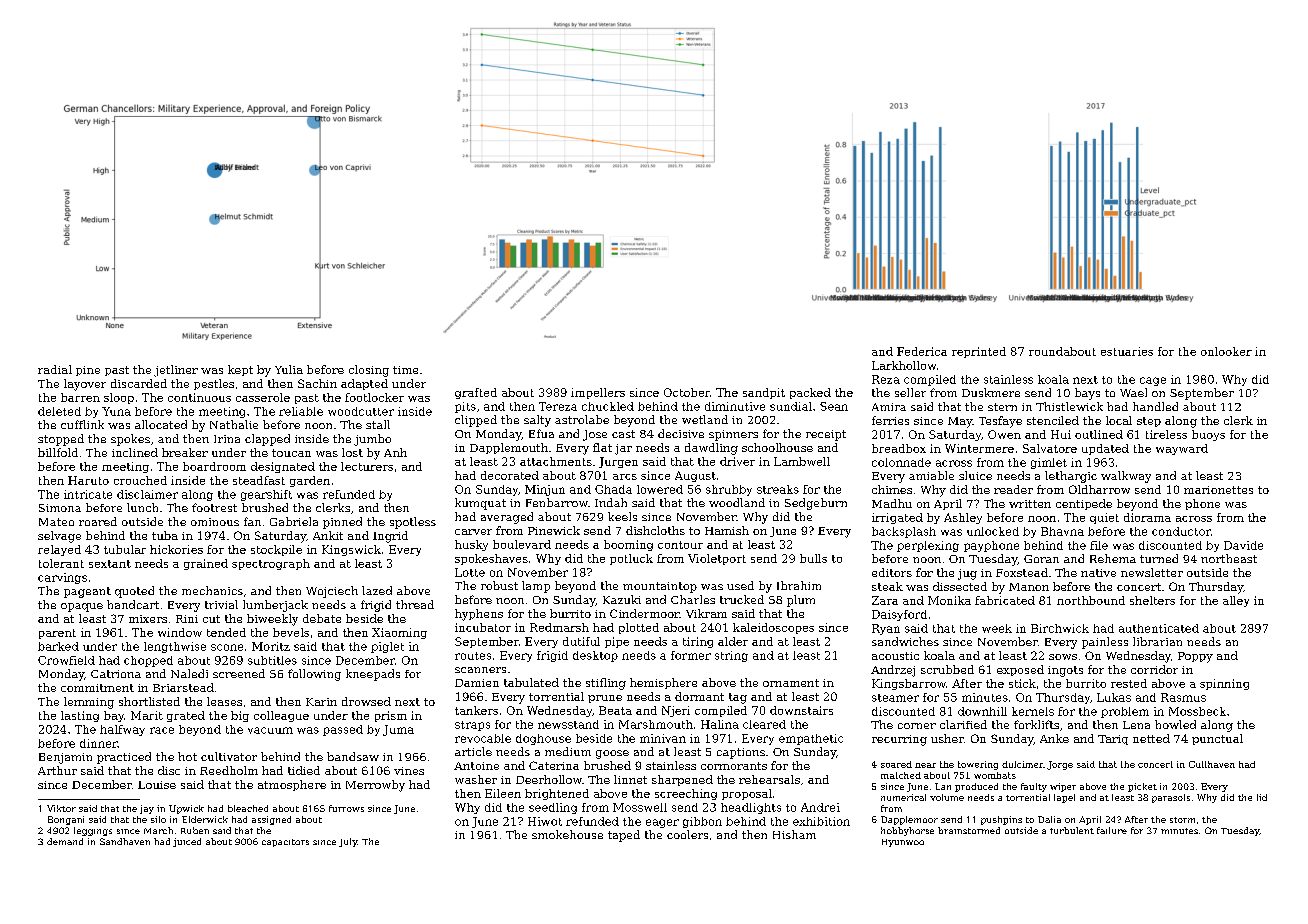 The width and height of the page is (1308, 924). Describe the element at coordinates (1127, 351) in the page. I see `estuaries` at that location.
